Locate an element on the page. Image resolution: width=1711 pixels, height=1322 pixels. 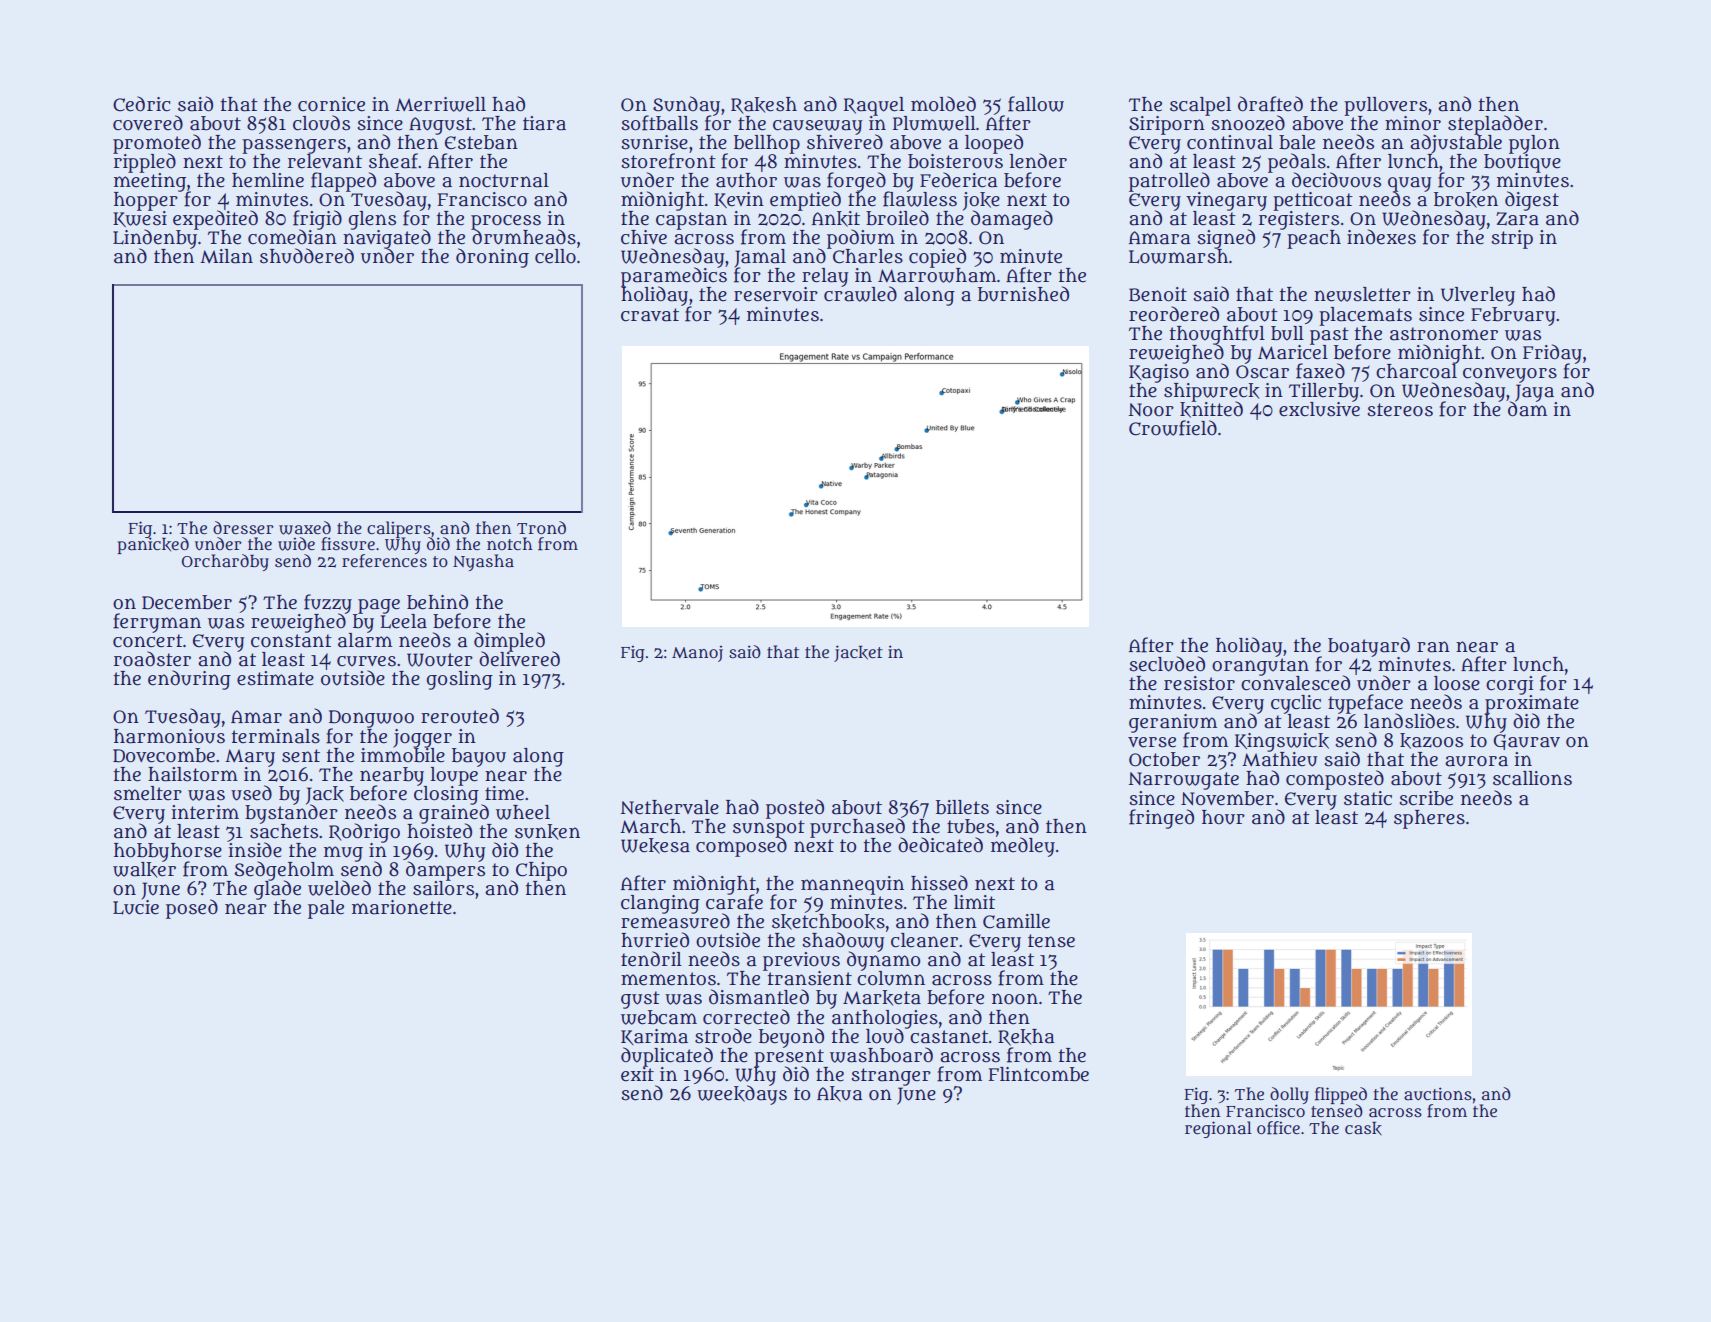
Leela is located at coordinates (403, 621).
